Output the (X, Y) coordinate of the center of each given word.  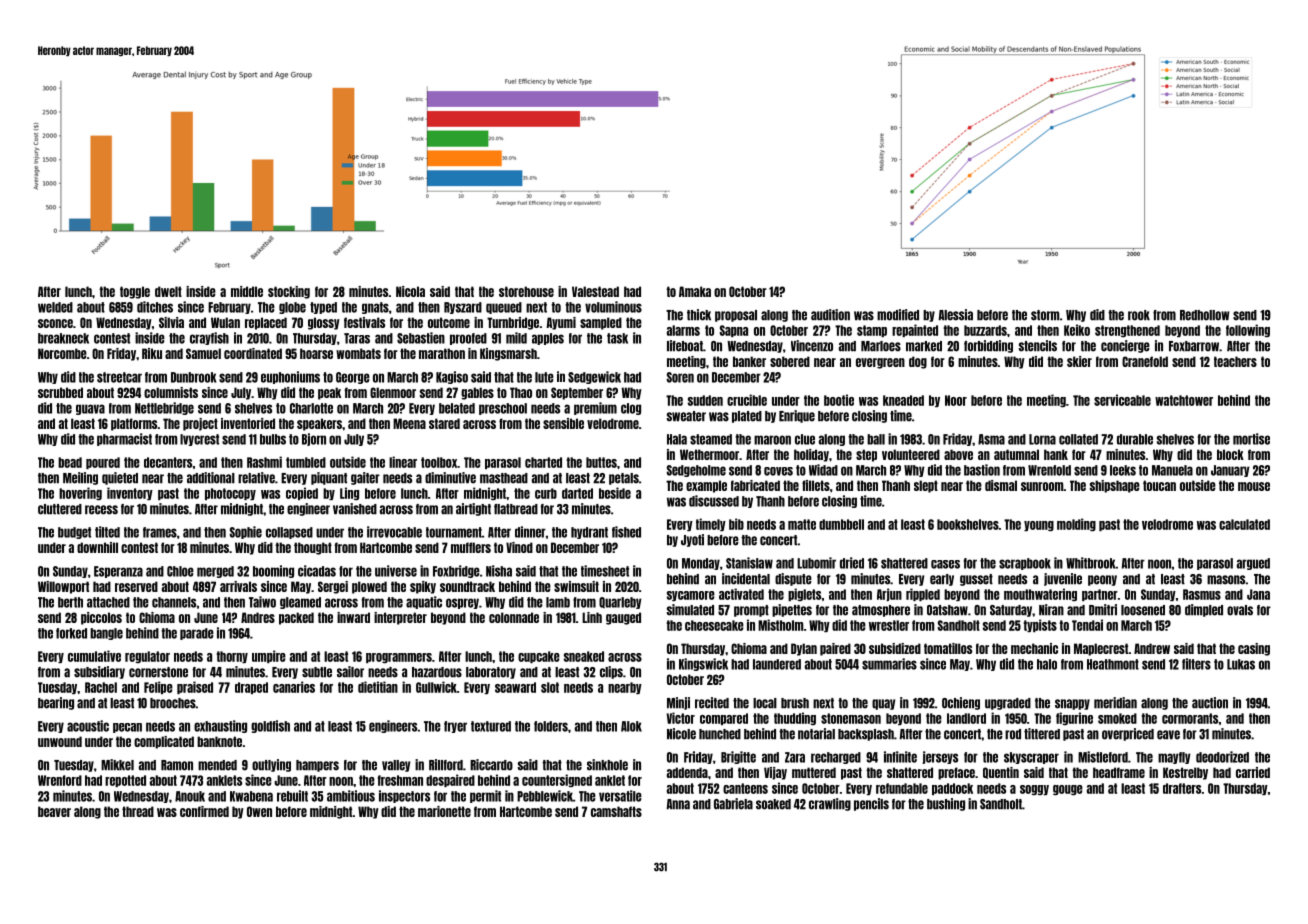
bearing (56, 703)
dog (918, 362)
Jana (1258, 594)
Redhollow (1204, 315)
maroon (772, 440)
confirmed (204, 811)
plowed (369, 587)
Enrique (797, 416)
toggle (135, 292)
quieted (120, 478)
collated (1078, 439)
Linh (592, 617)
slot (550, 687)
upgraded (1008, 704)
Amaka (695, 291)
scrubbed (60, 392)
